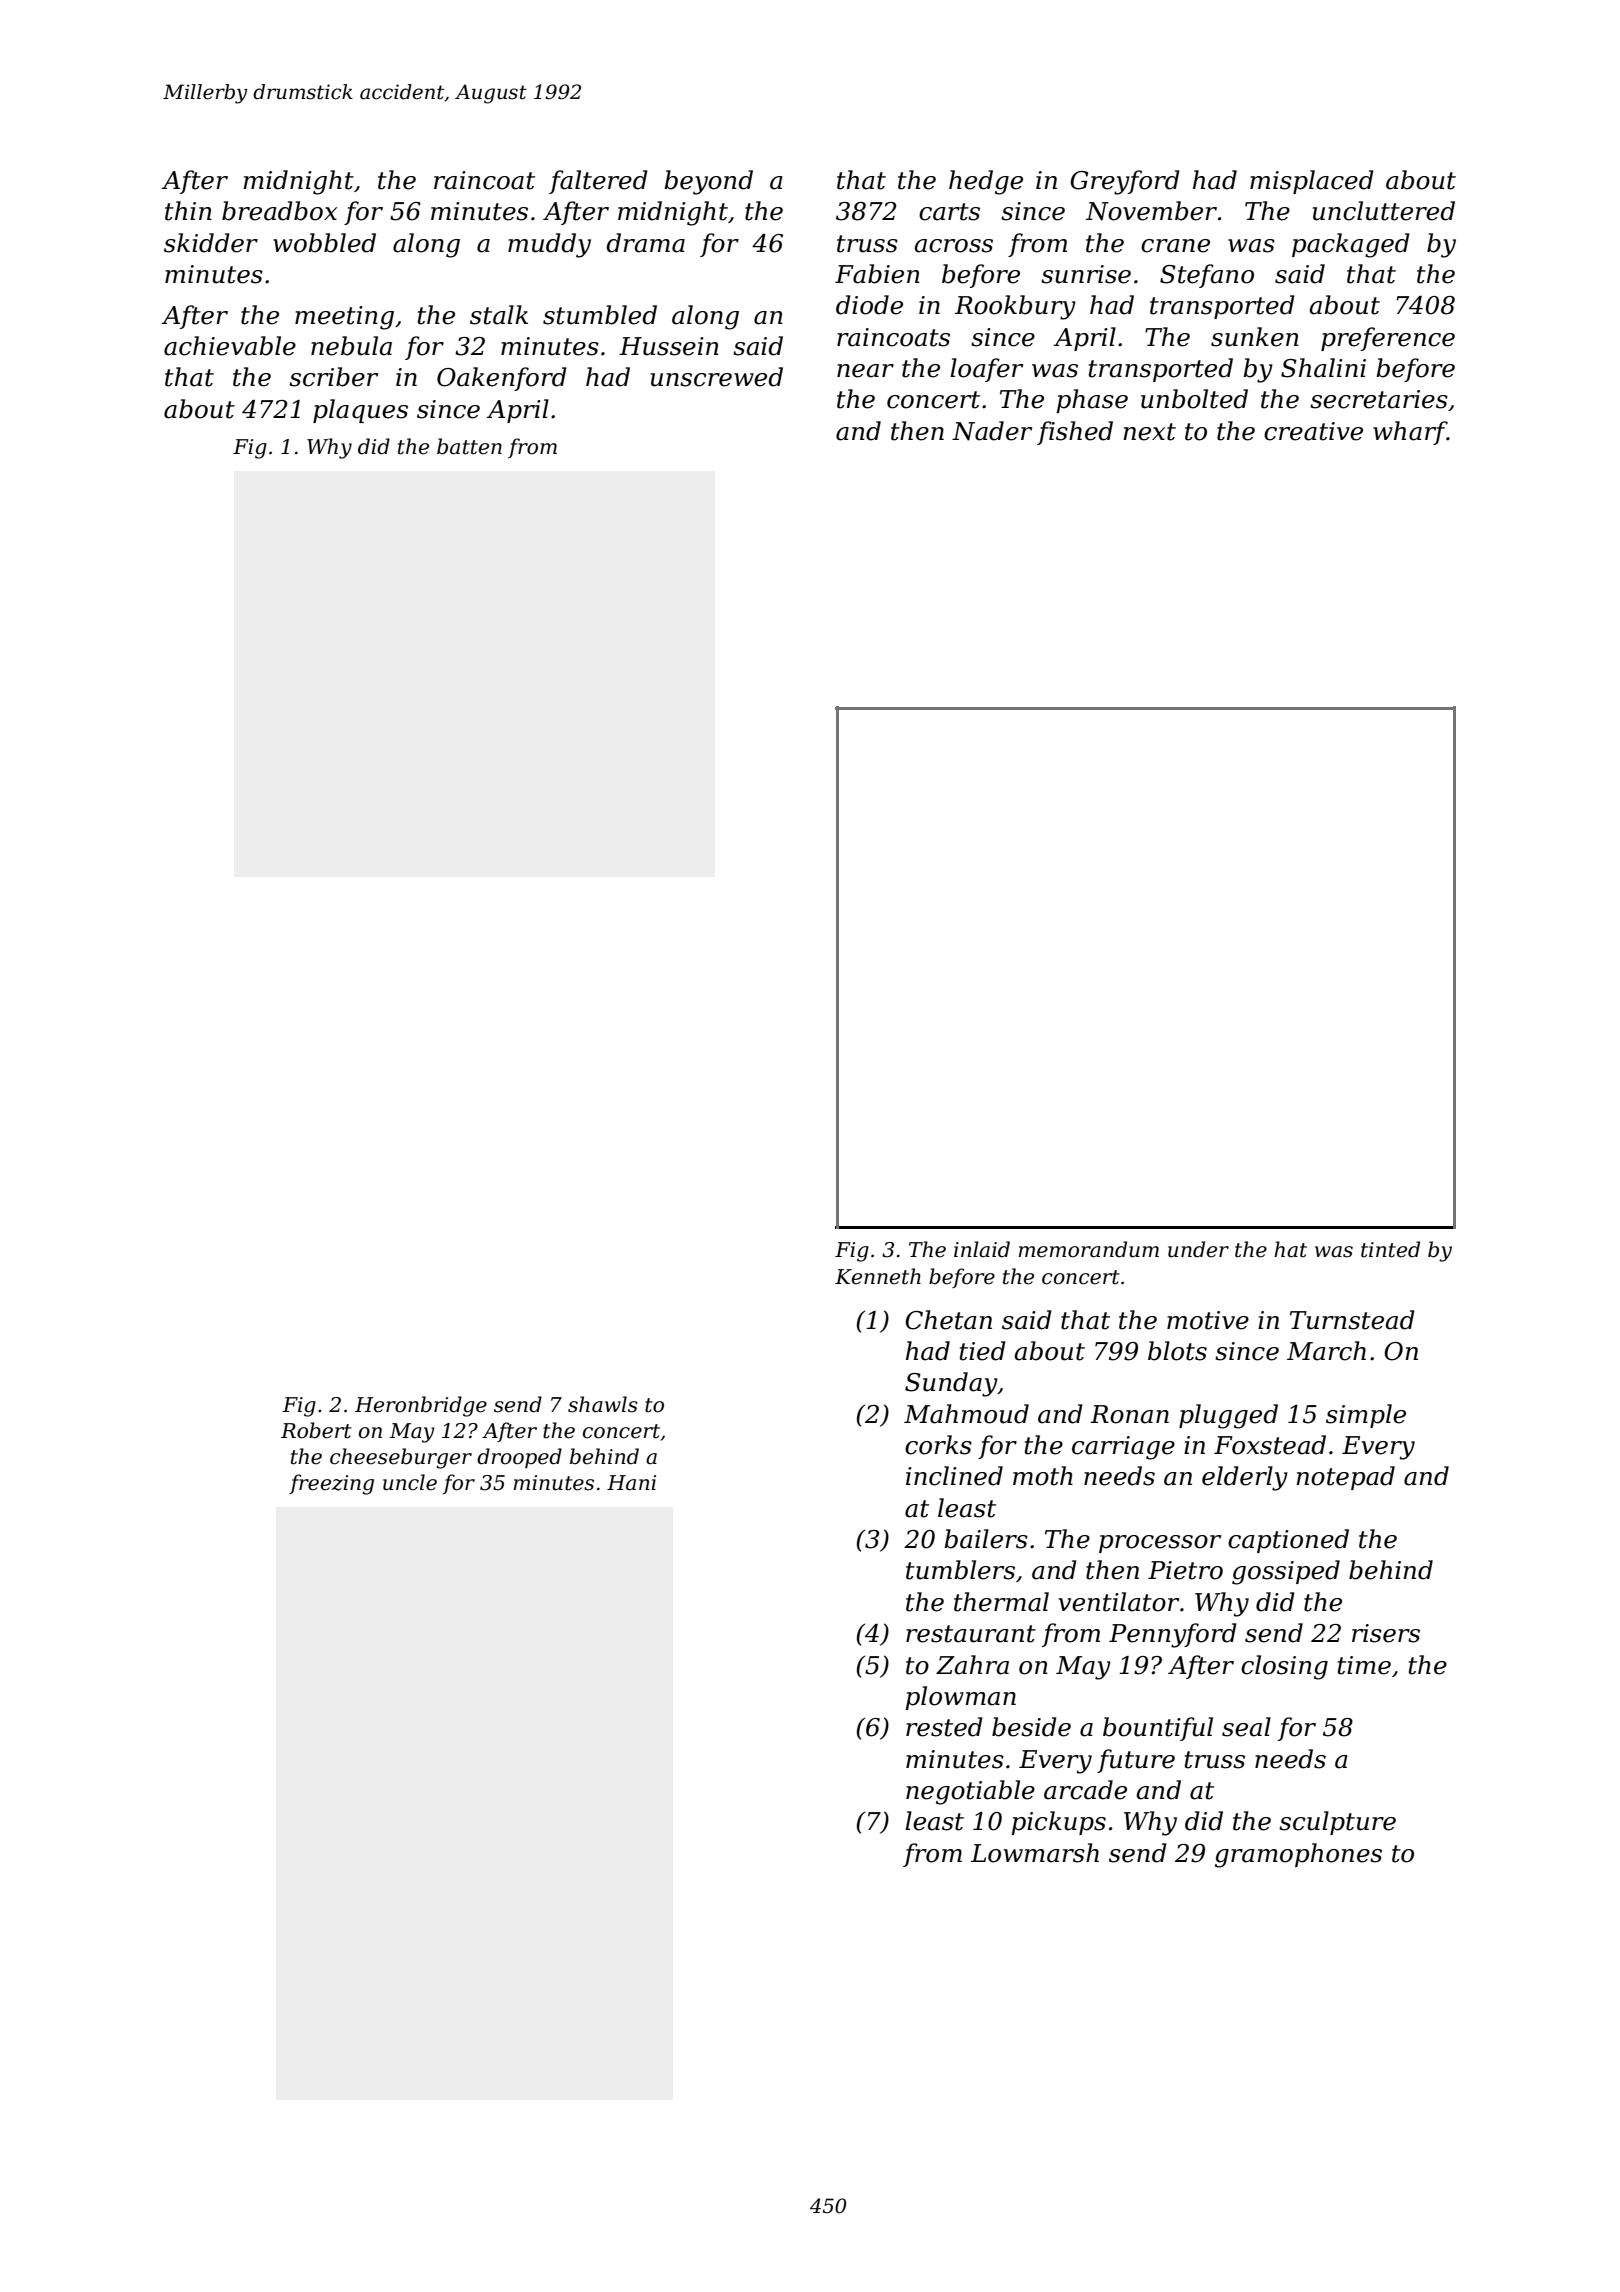 The height and width of the image is (2292, 1620). I want to click on tinted, so click(1390, 1249).
